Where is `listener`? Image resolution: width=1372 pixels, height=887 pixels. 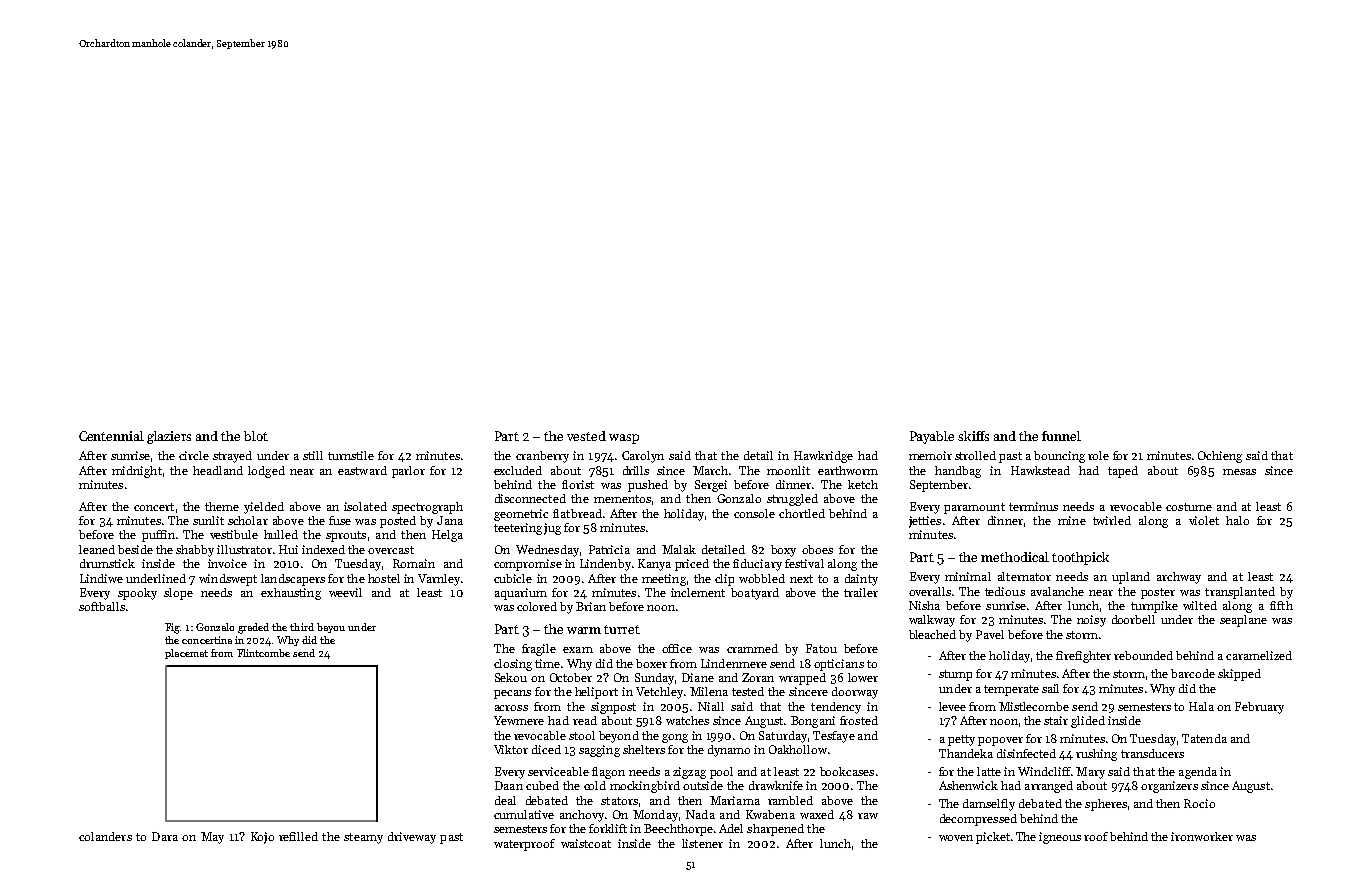 listener is located at coordinates (702, 843).
